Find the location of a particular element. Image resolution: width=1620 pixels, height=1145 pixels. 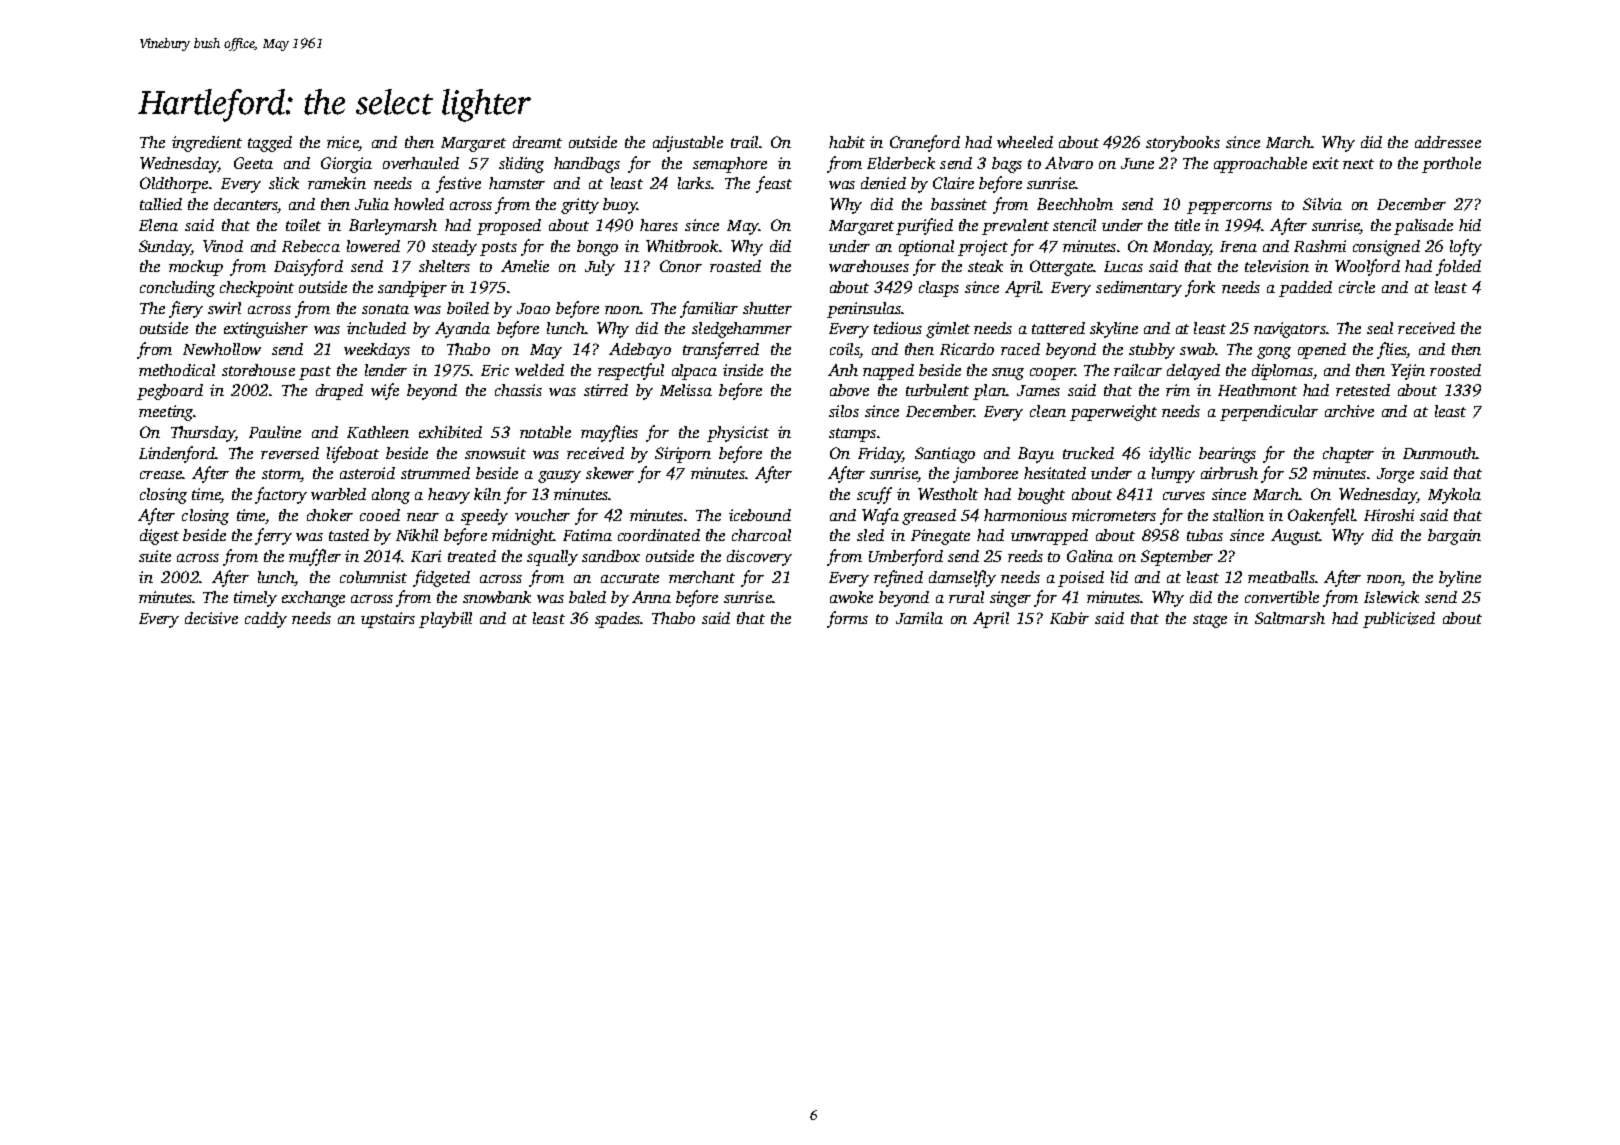

ingredient is located at coordinates (207, 144).
